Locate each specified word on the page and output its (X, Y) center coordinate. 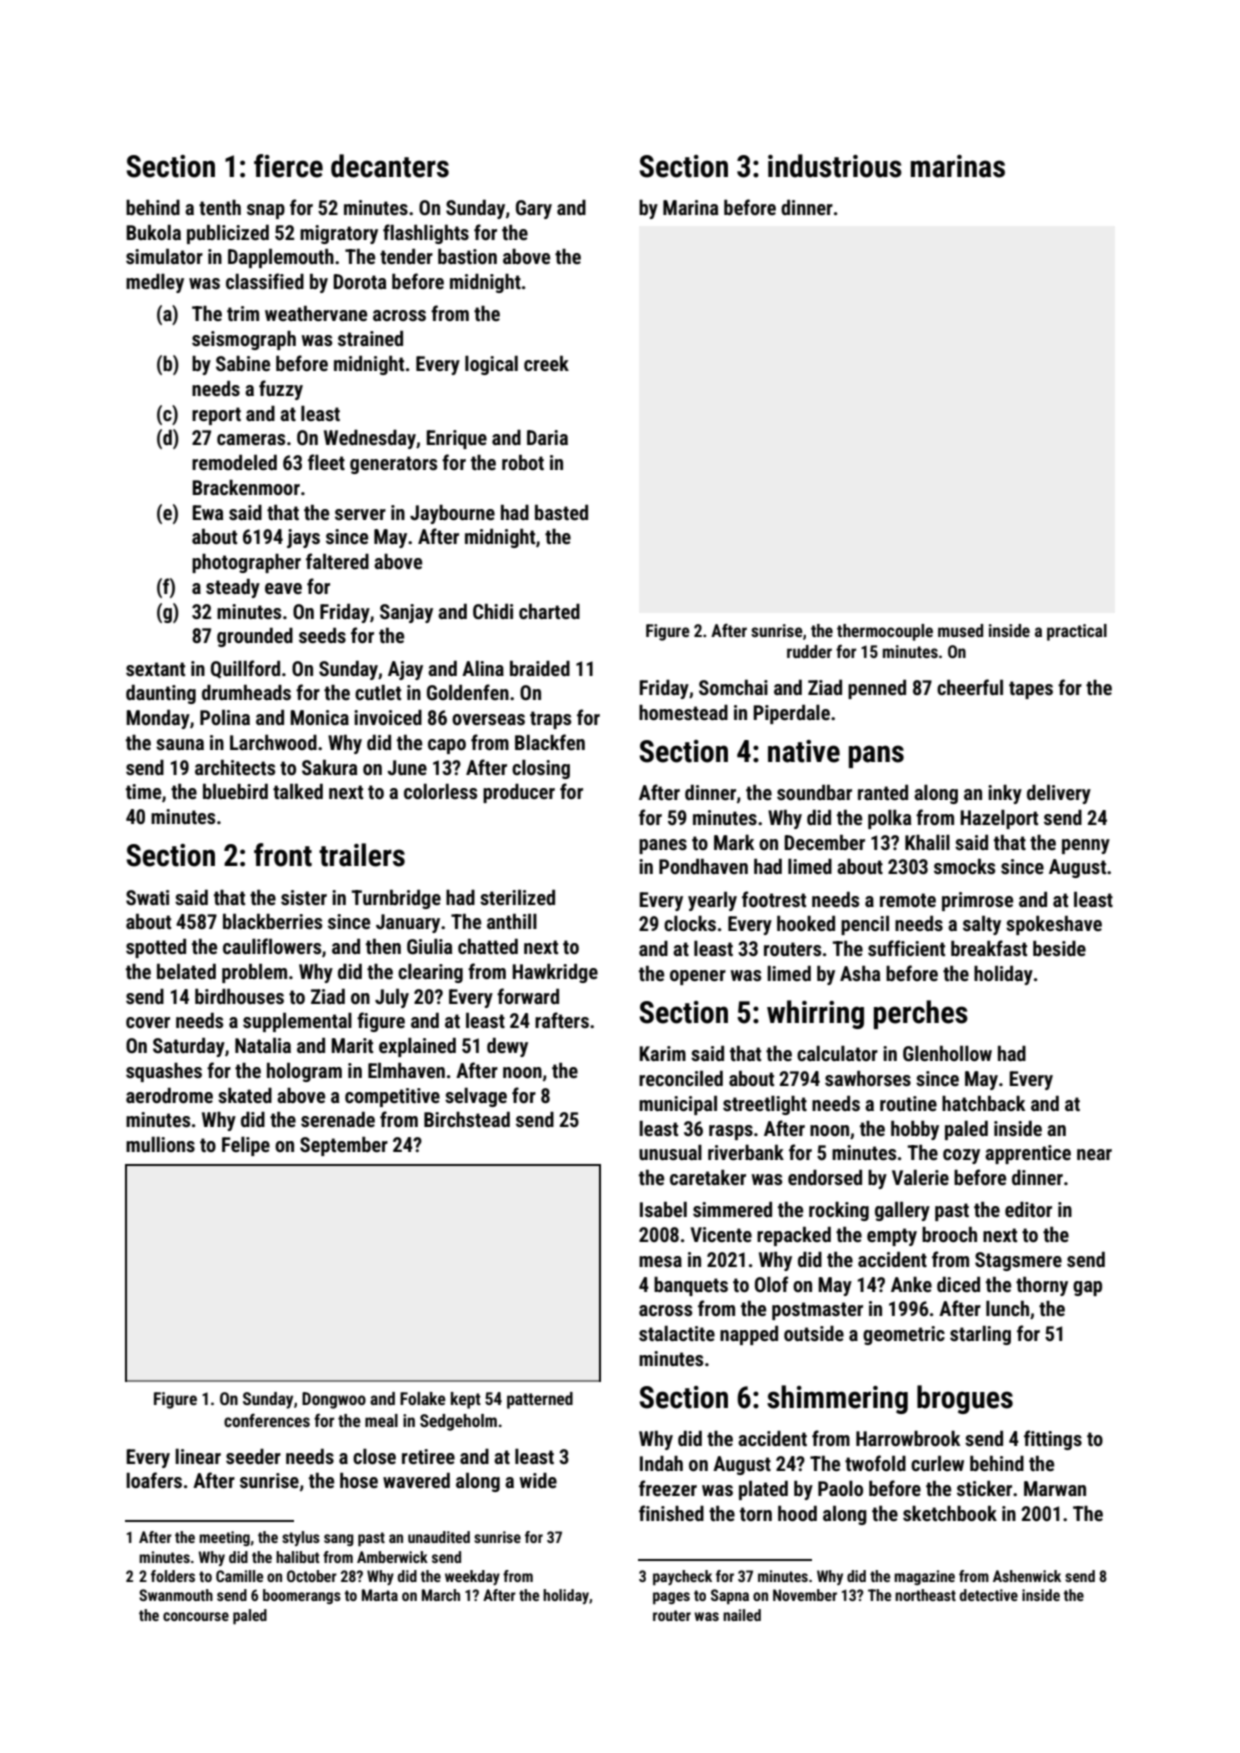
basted (561, 512)
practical (1077, 632)
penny (1086, 846)
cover (148, 1022)
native (804, 751)
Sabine (243, 363)
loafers (154, 1480)
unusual (670, 1152)
